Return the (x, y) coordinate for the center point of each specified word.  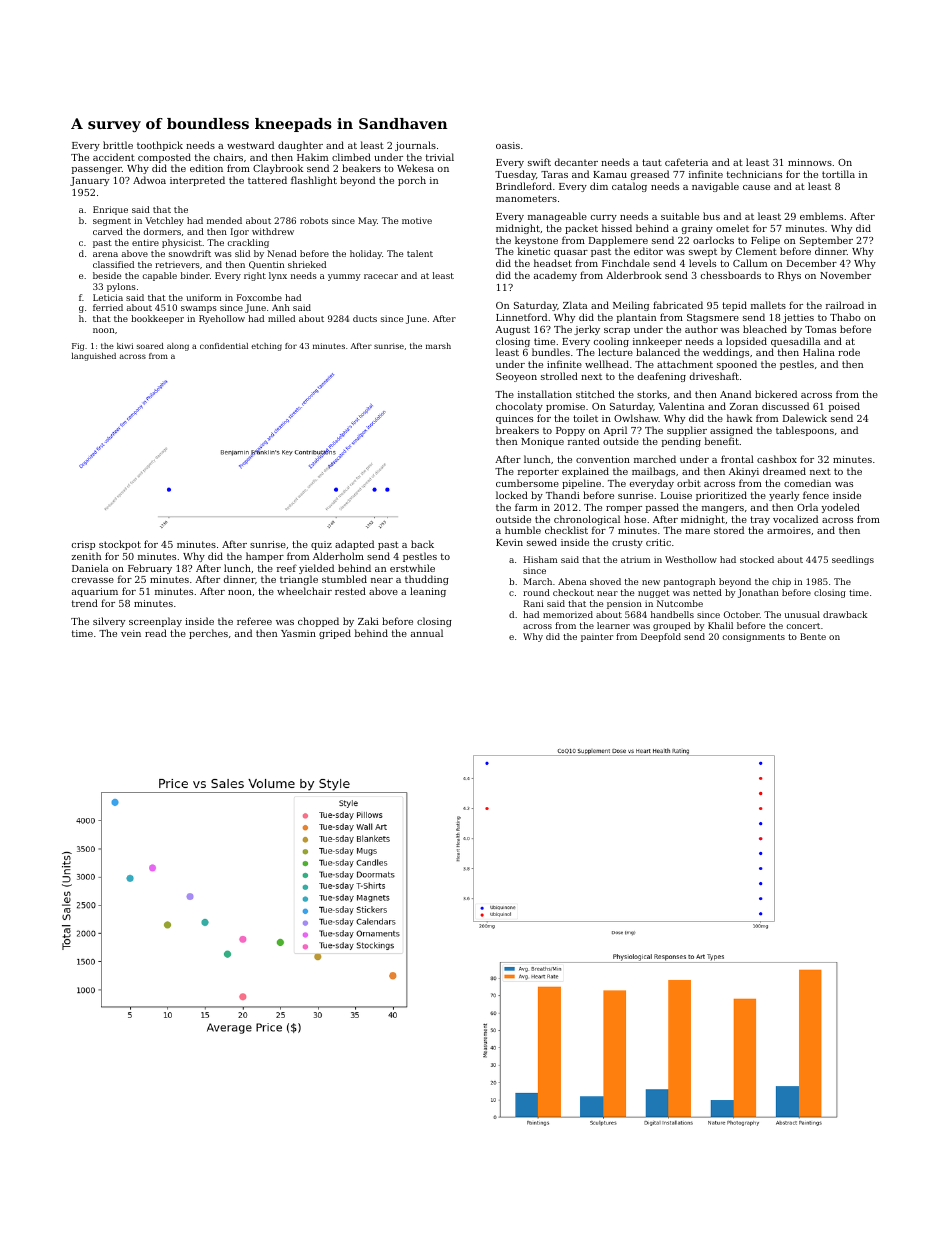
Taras (554, 174)
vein (131, 633)
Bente (813, 636)
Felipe (765, 241)
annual (427, 633)
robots (314, 220)
